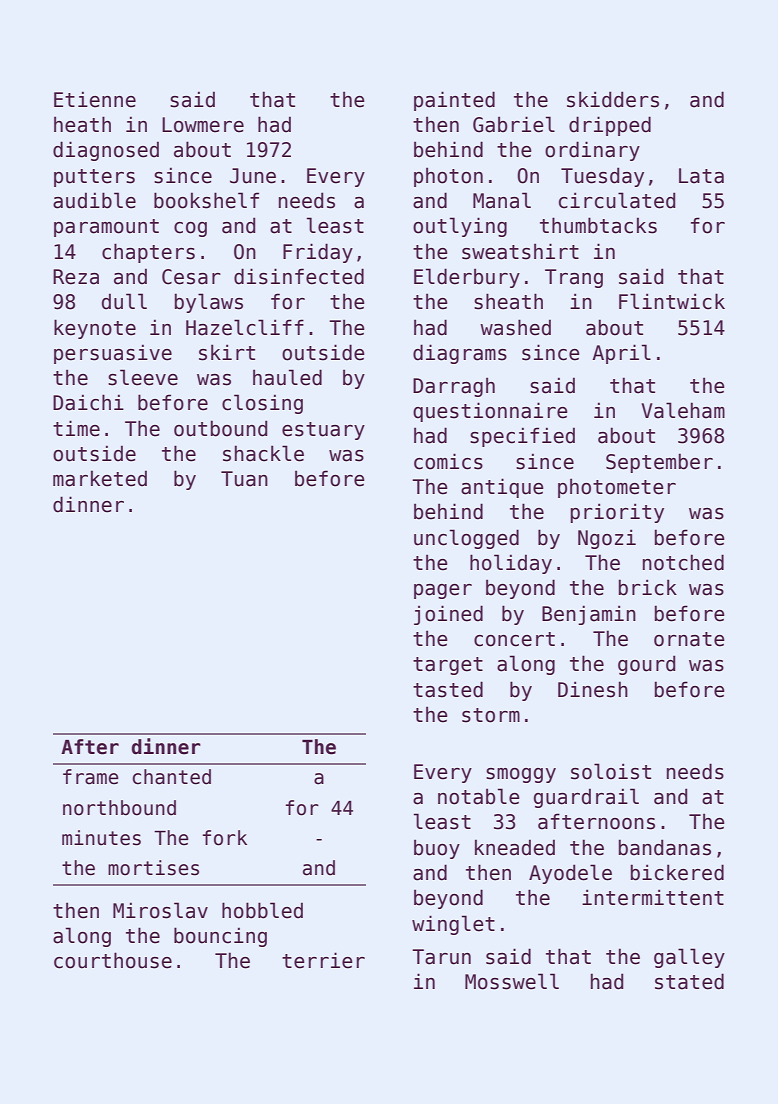 This page has height=1104, width=778. What do you see at coordinates (593, 689) in the page?
I see `Dinesh` at bounding box center [593, 689].
